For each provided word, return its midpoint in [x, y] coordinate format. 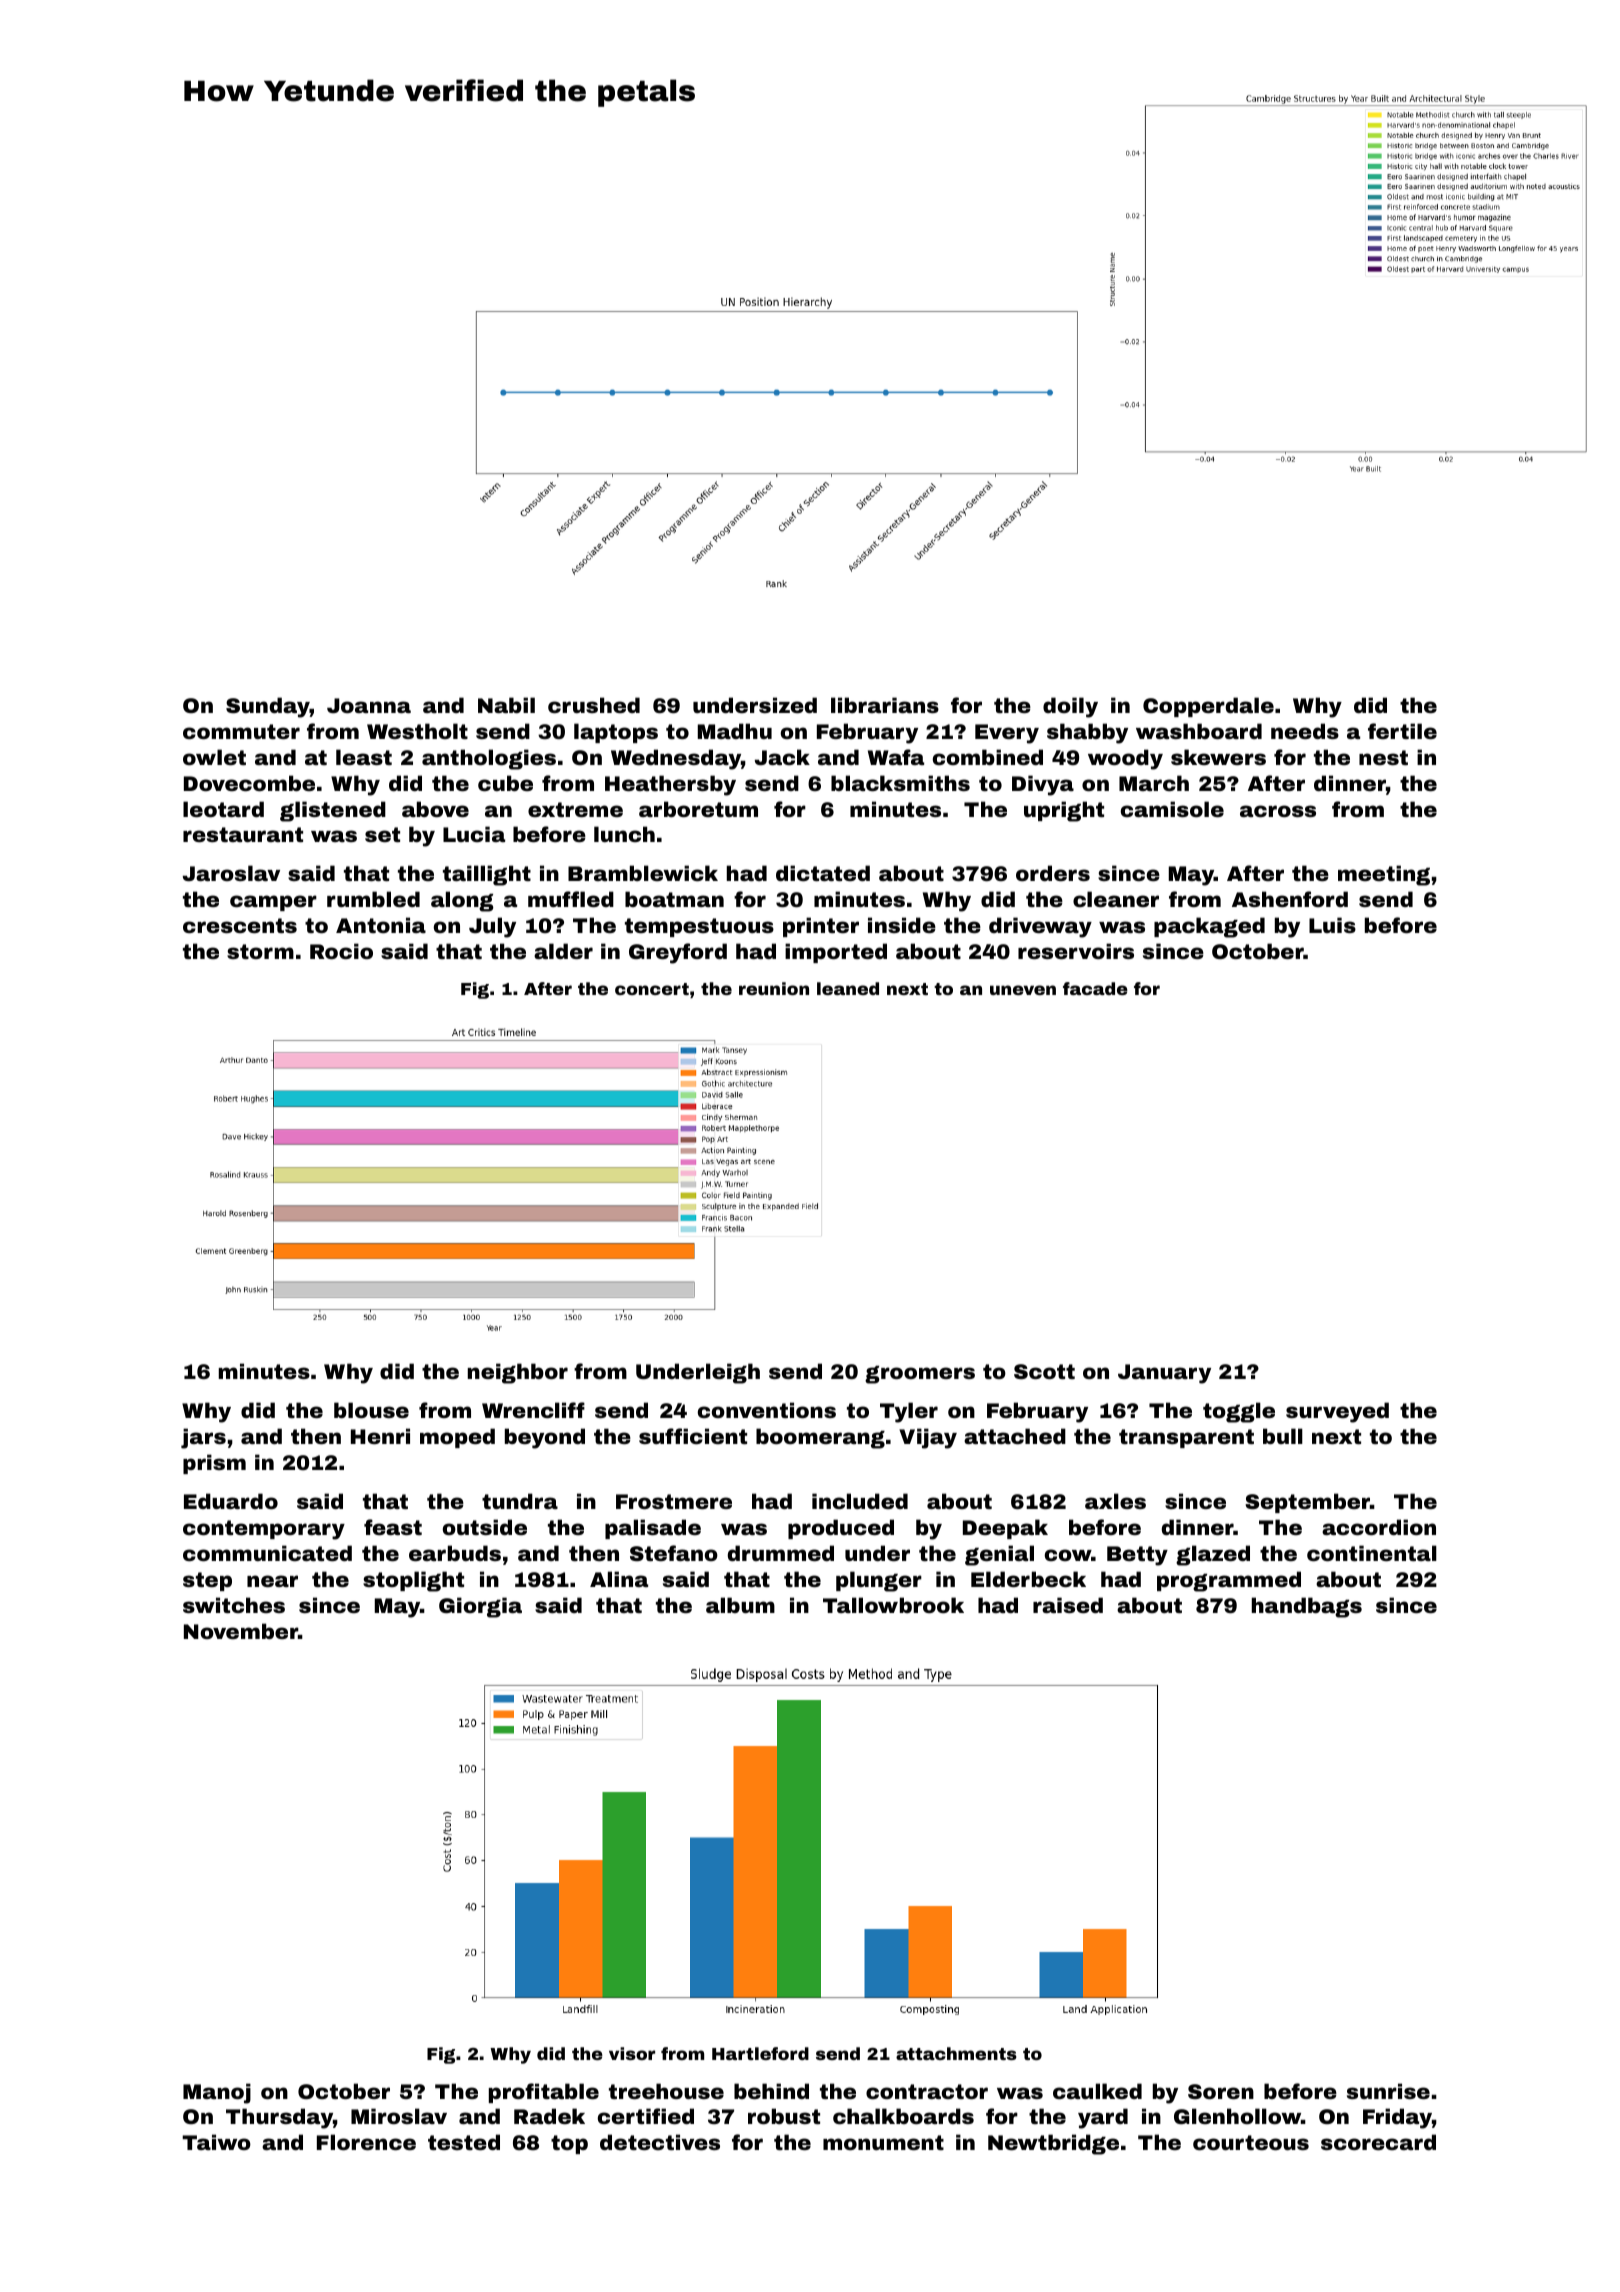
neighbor [518, 1373]
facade [1095, 988]
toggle [1239, 1412]
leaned [848, 988]
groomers [920, 1375]
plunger [879, 1581]
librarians [885, 705]
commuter [241, 731]
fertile [1402, 731]
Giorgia [480, 1607]
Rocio [341, 951]
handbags [1307, 1607]
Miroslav [399, 2116]
